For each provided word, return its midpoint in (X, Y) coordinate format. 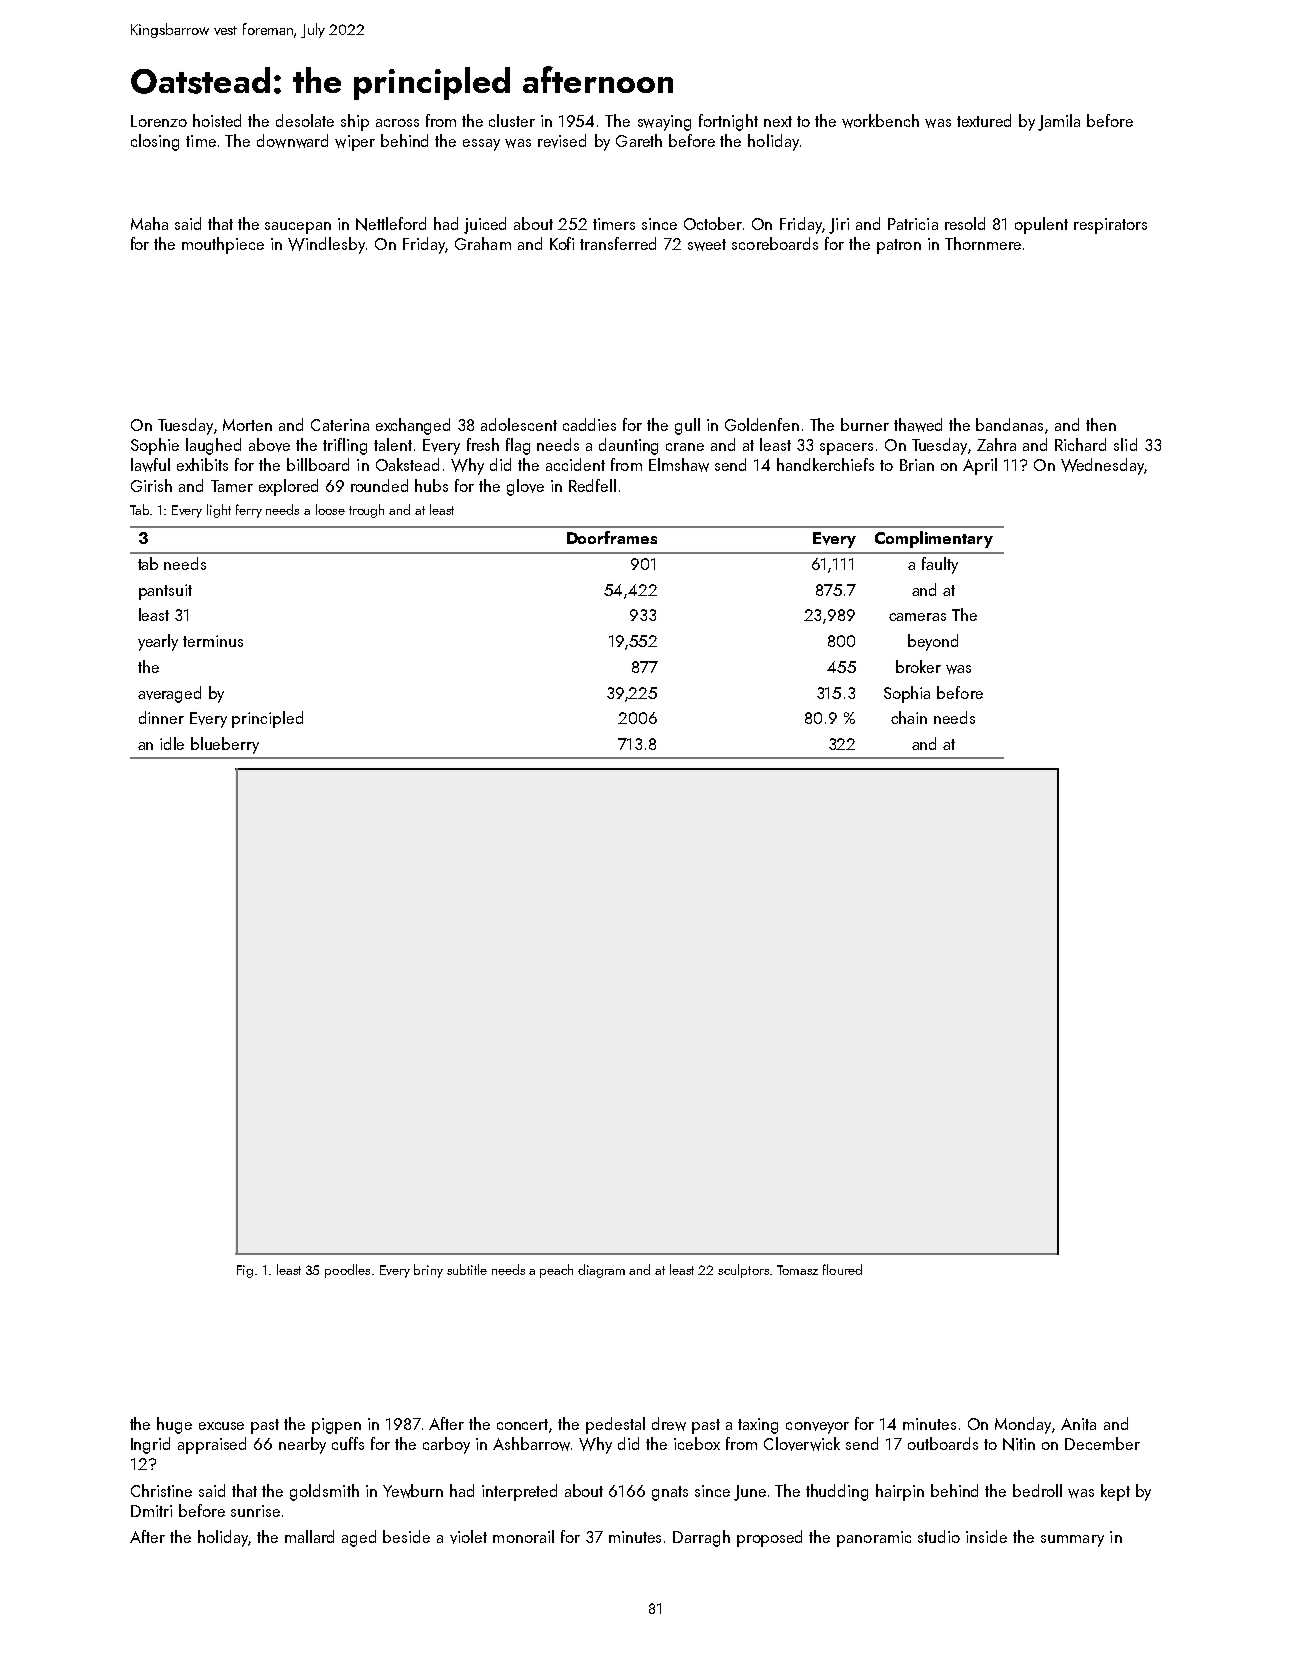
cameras (917, 617)
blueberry (225, 745)
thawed (918, 425)
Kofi (562, 243)
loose (330, 509)
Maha (149, 223)
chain (909, 717)
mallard (309, 1536)
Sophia (907, 694)
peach (556, 1271)
